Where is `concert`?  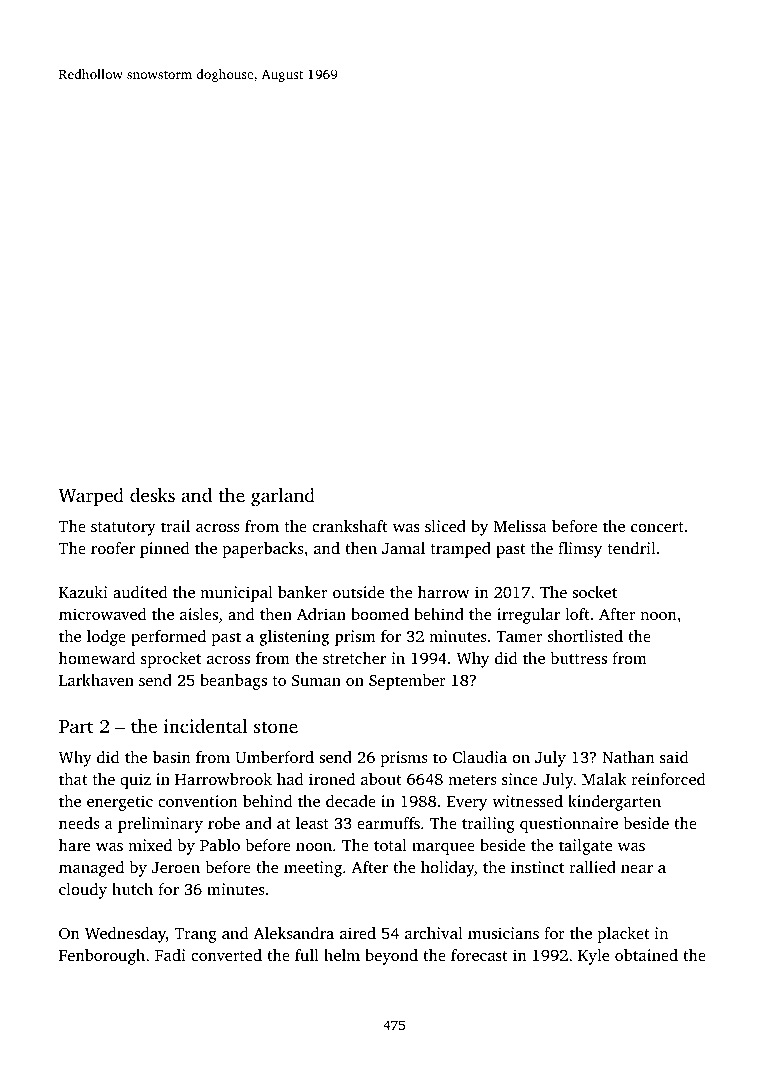
concert is located at coordinates (657, 527).
